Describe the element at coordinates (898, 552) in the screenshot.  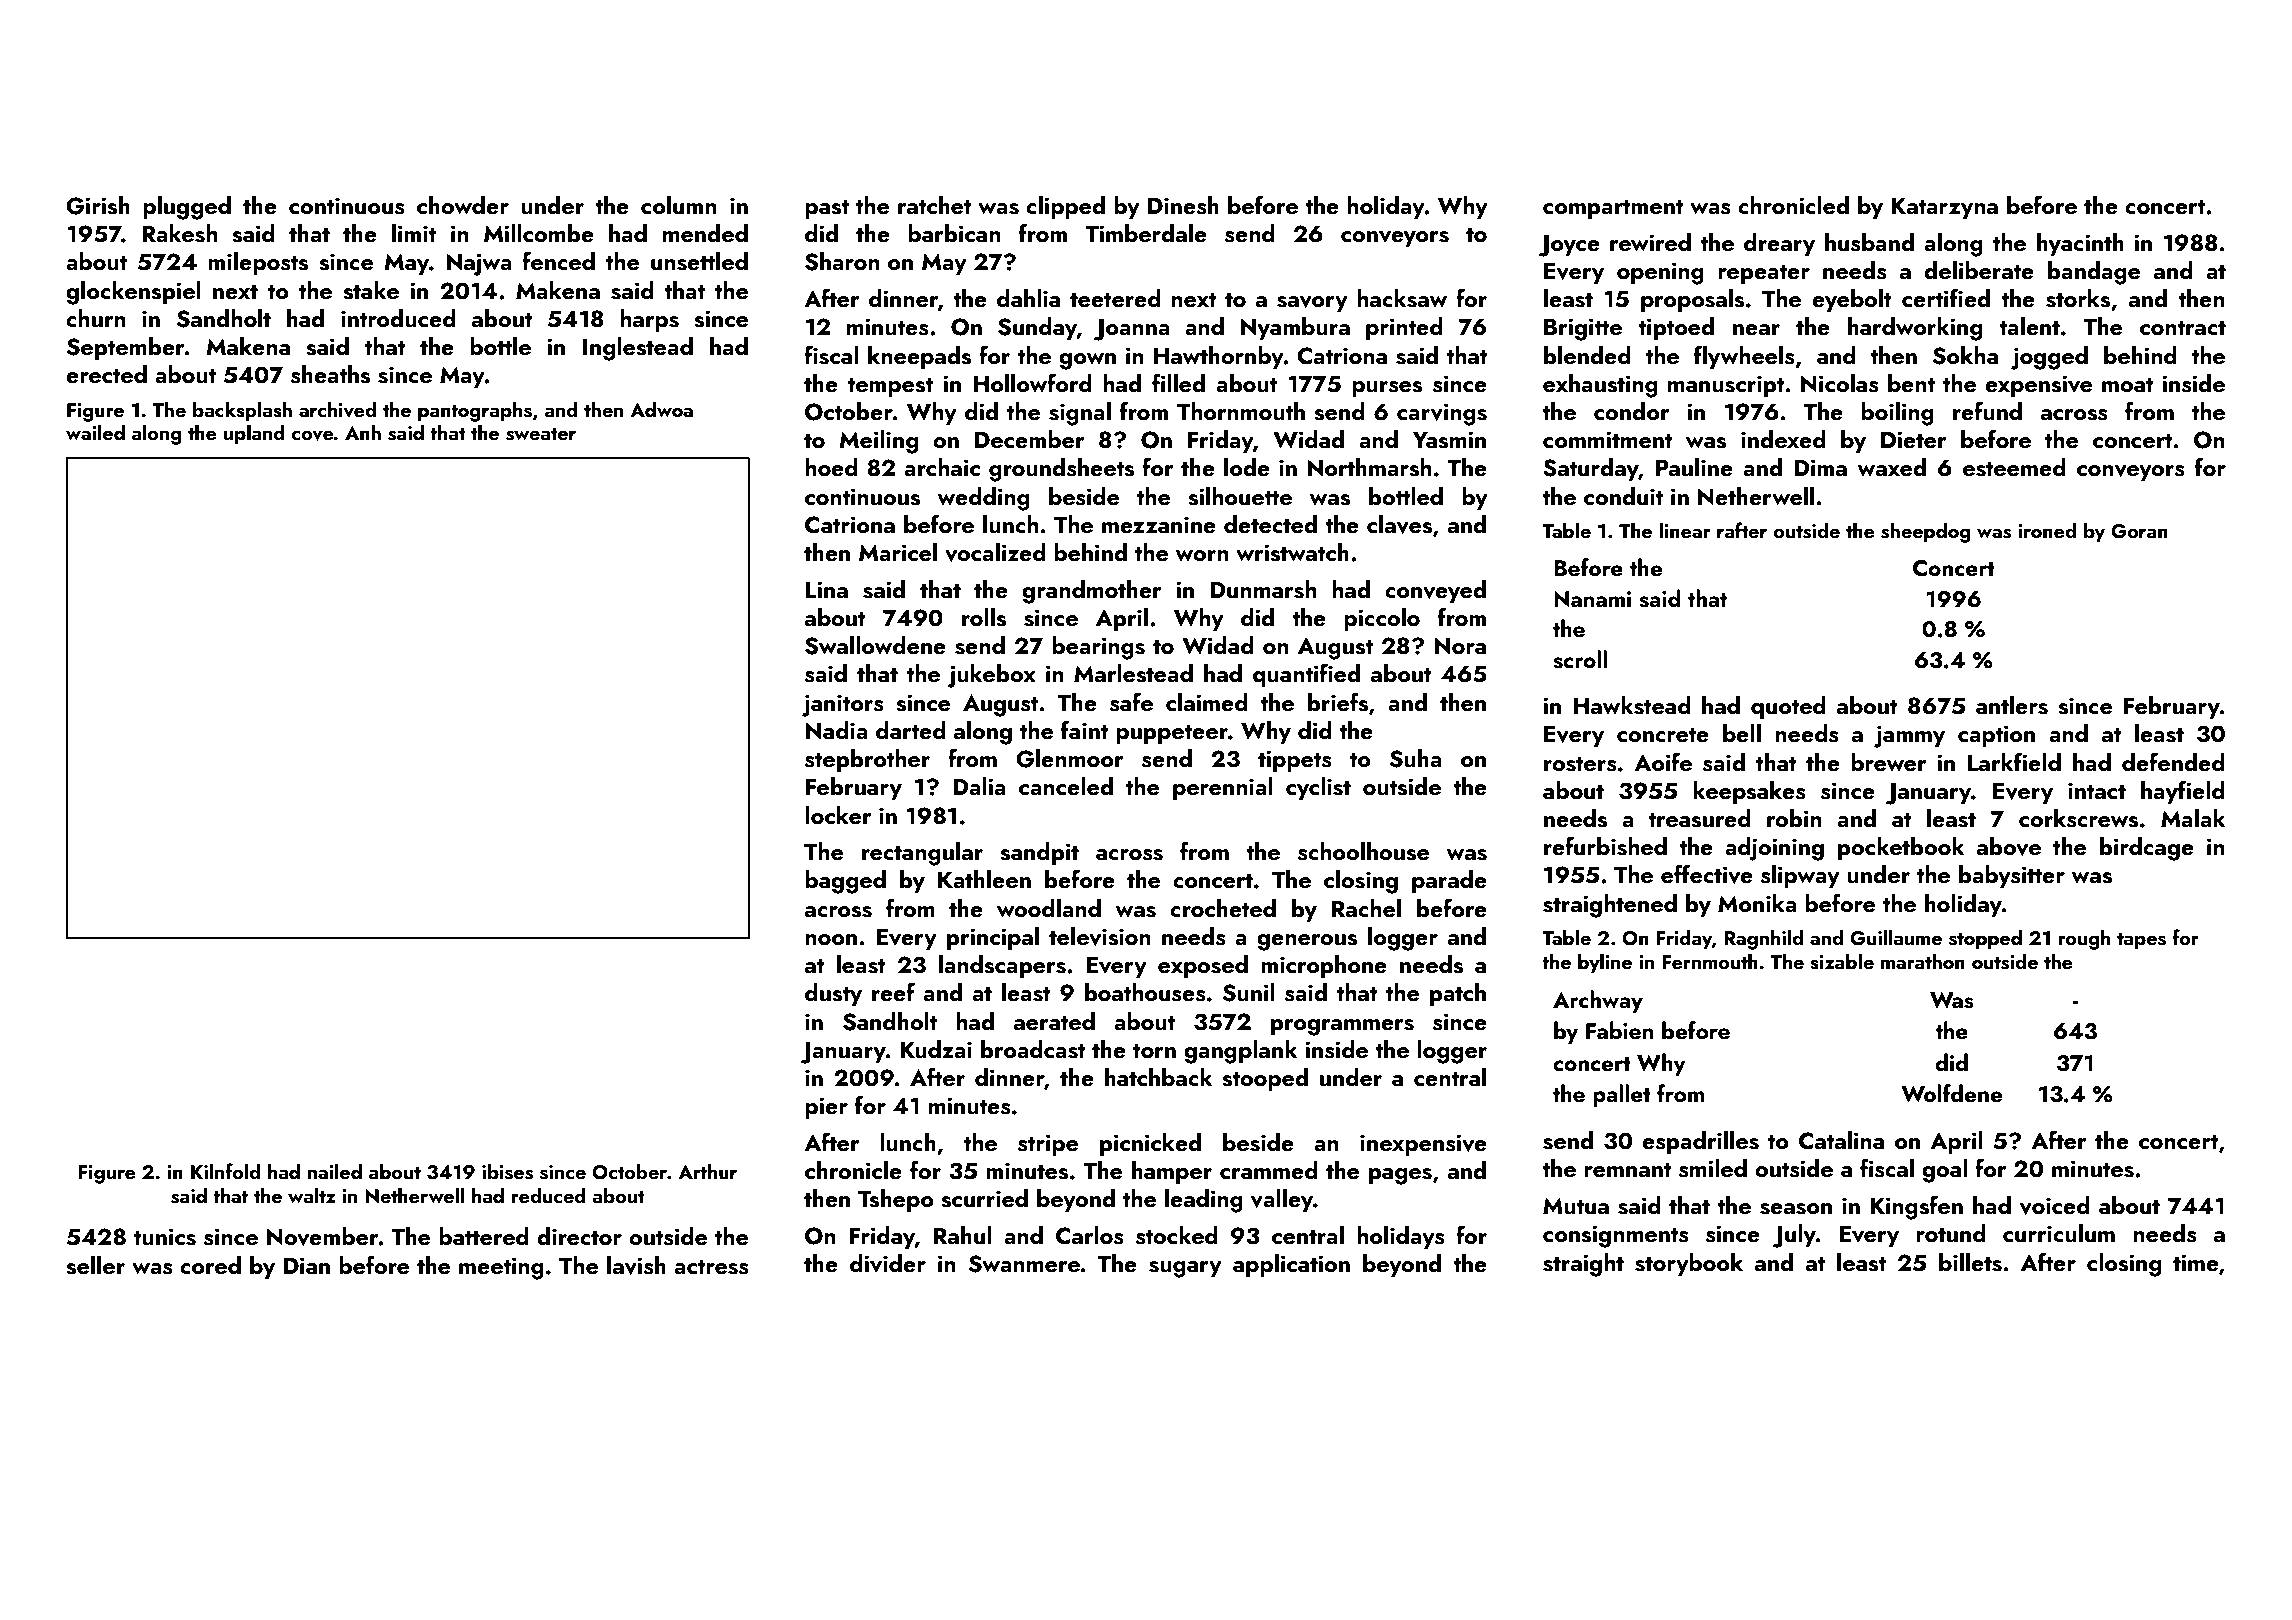
I see `Maricel` at that location.
